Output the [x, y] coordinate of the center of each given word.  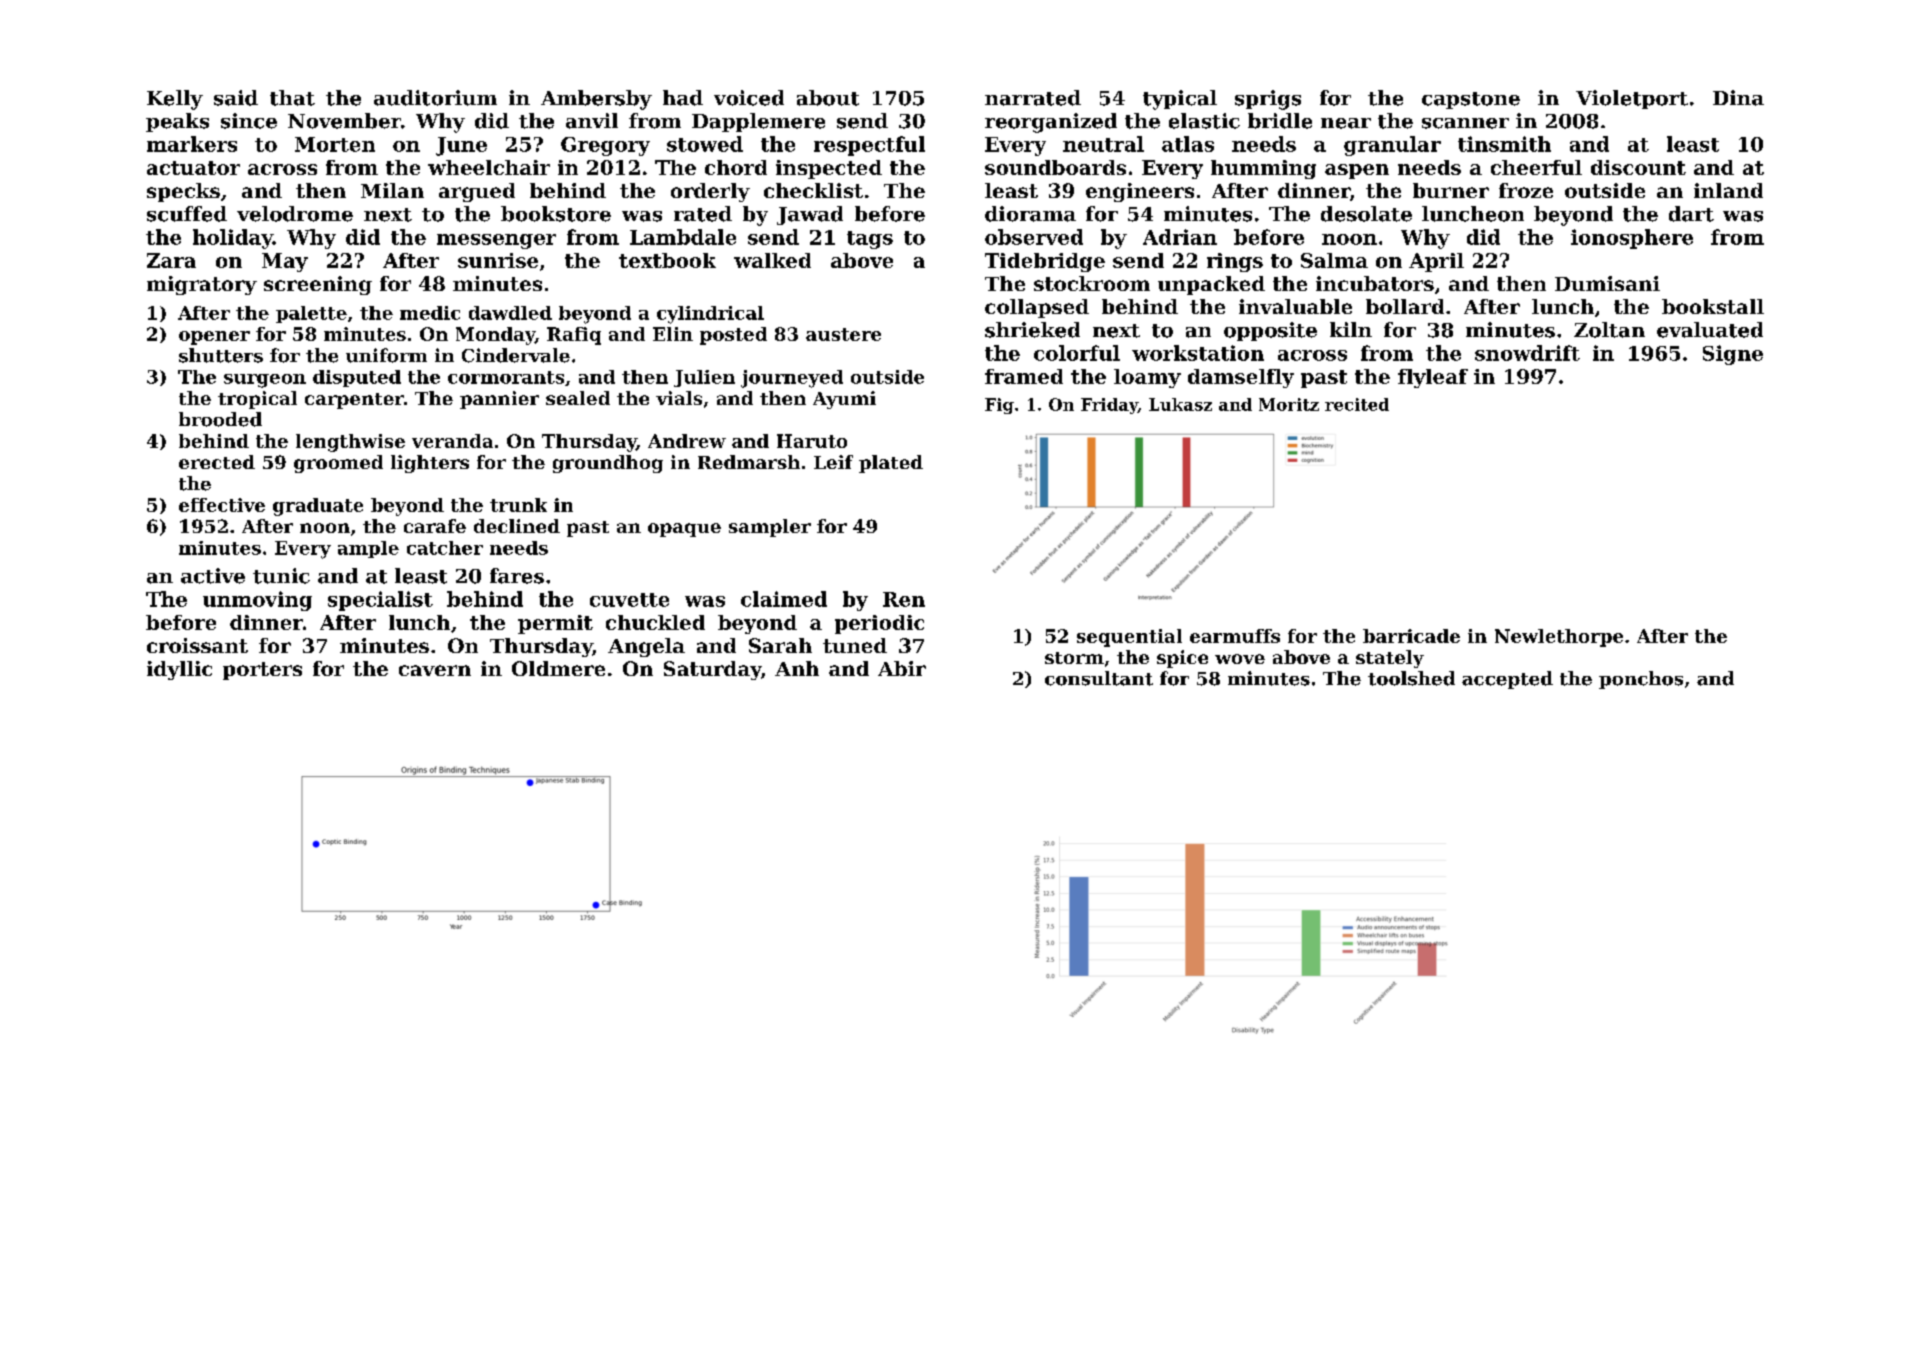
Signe [1733, 355]
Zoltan [1609, 330]
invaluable [1295, 306]
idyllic [179, 670]
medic [430, 313]
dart [1691, 214]
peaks [177, 122]
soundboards [1055, 167]
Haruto [812, 441]
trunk [518, 505]
